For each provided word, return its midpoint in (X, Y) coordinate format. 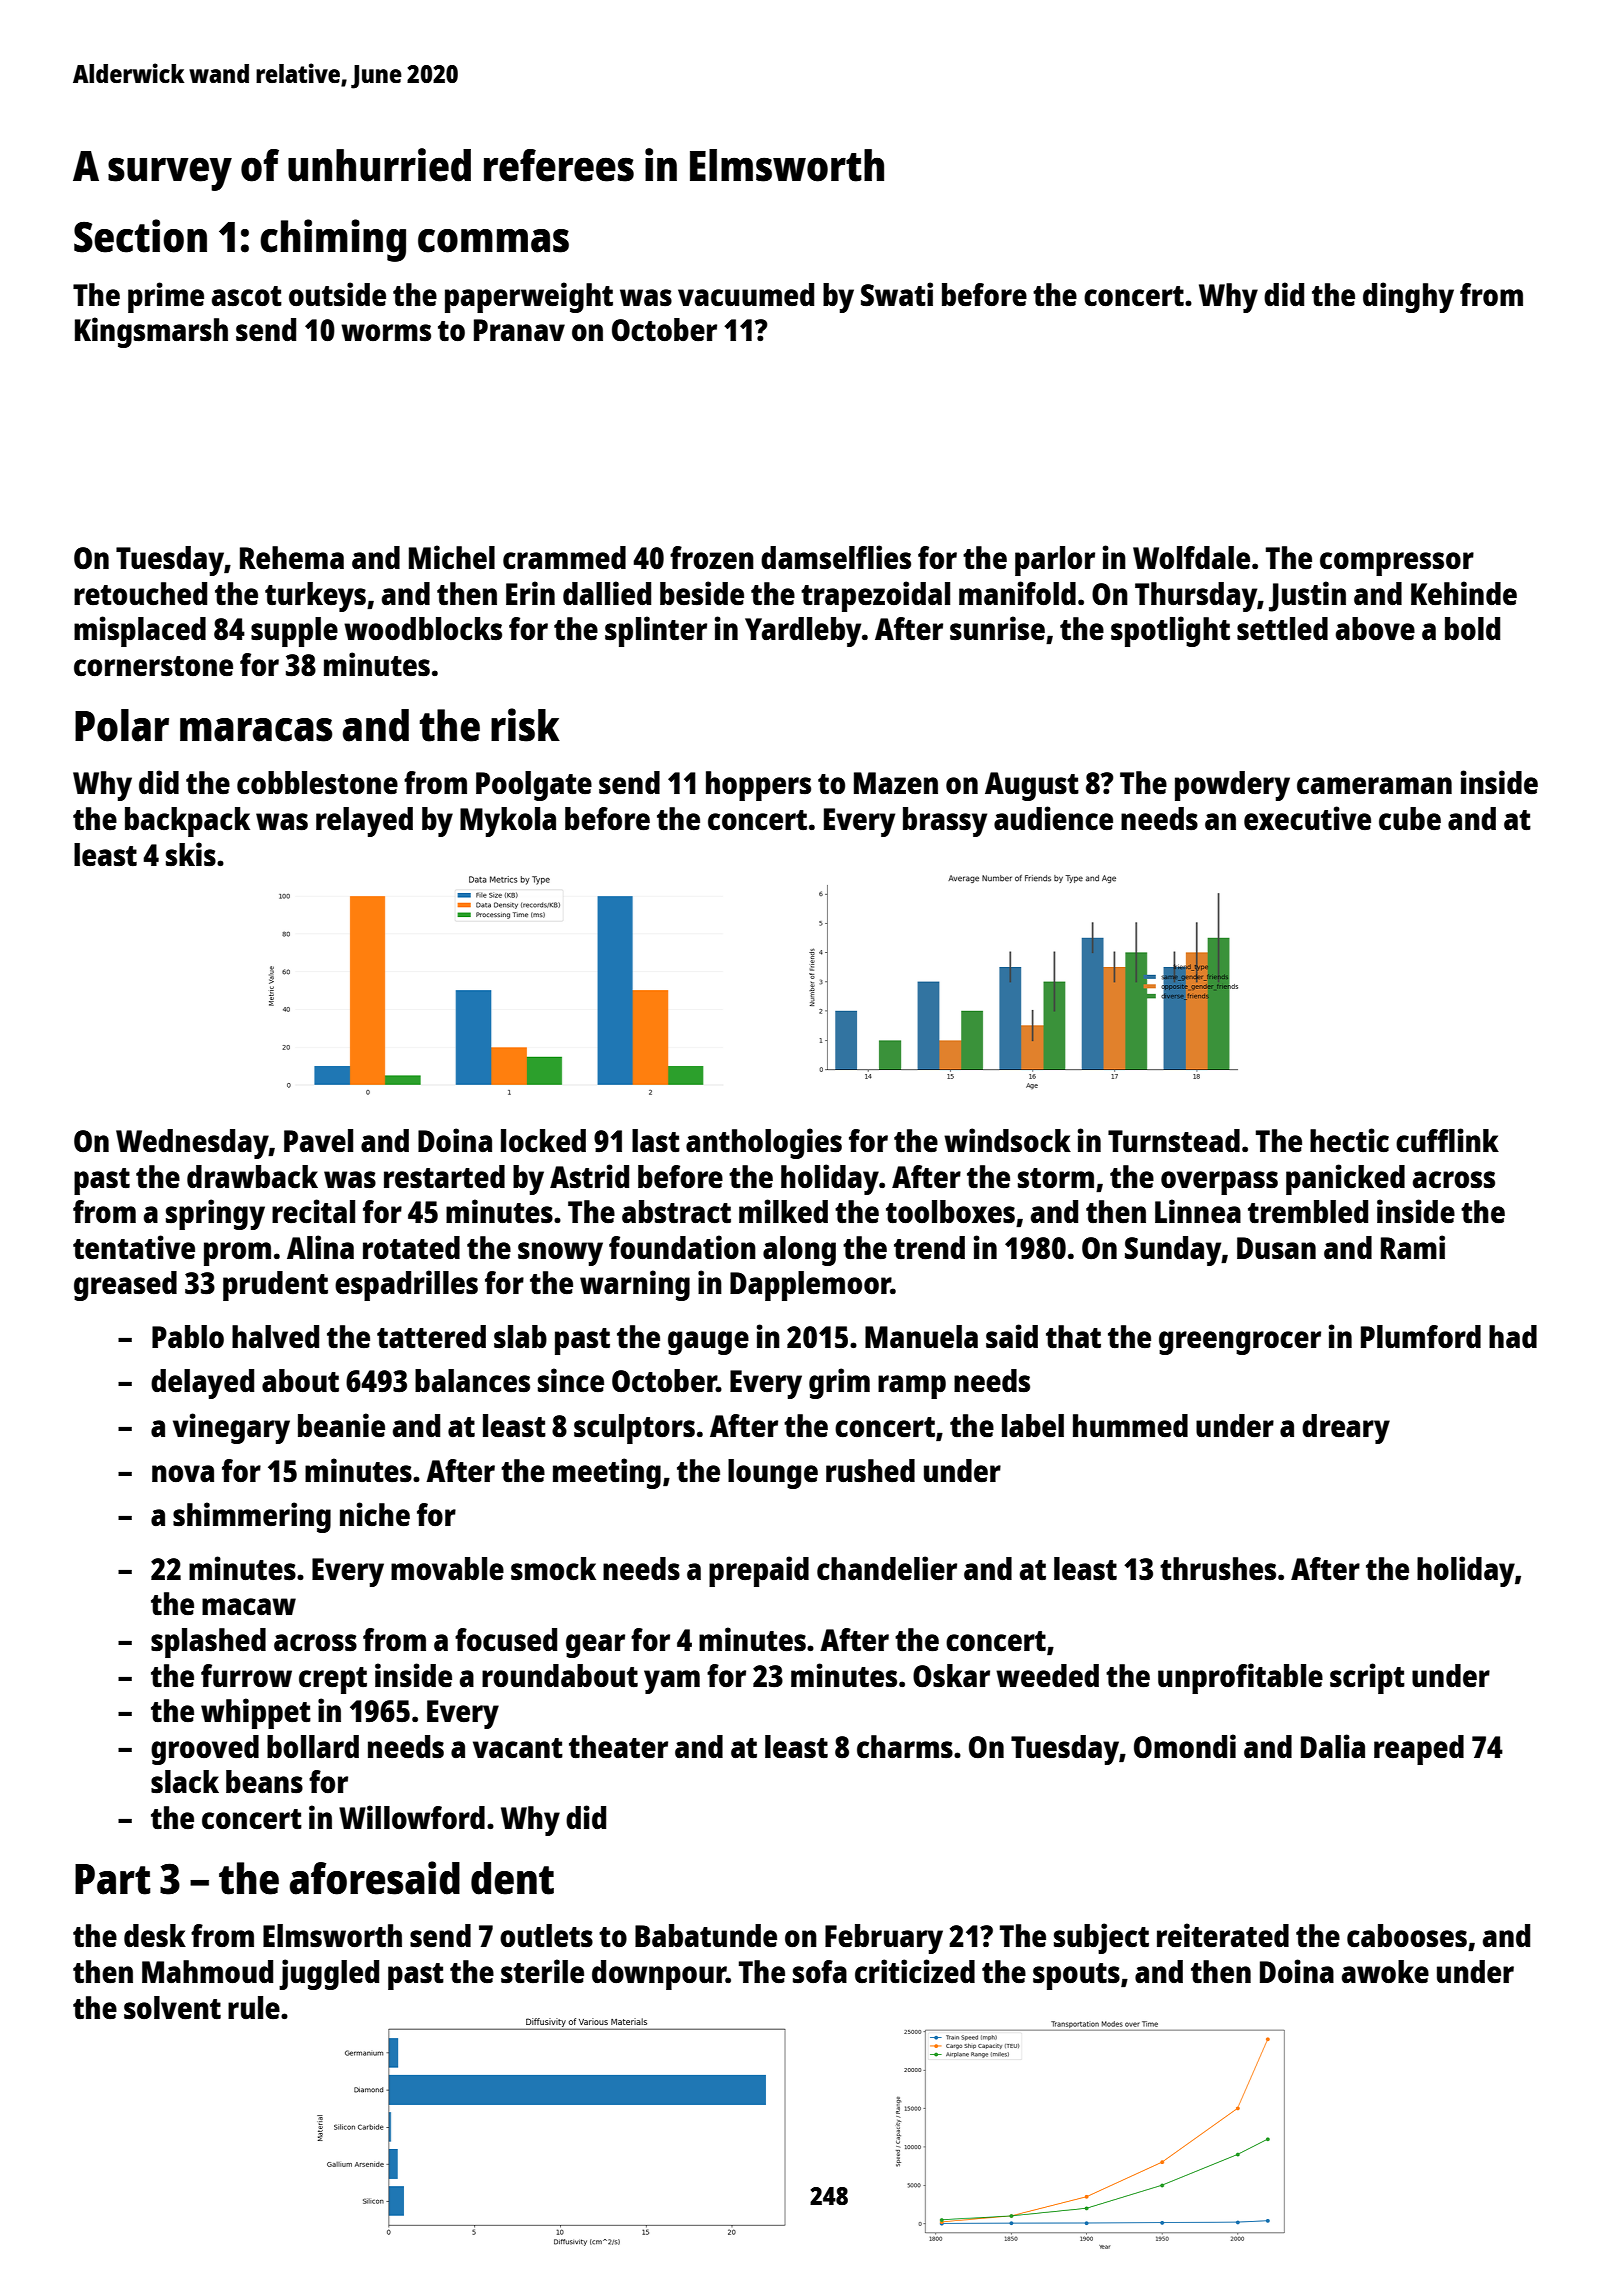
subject (1101, 1938)
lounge (773, 1474)
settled (1282, 629)
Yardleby (803, 632)
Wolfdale (1191, 557)
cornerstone (153, 666)
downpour (659, 1975)
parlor (1055, 561)
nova (183, 1473)
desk (155, 1936)
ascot (247, 296)
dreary (1346, 1429)
